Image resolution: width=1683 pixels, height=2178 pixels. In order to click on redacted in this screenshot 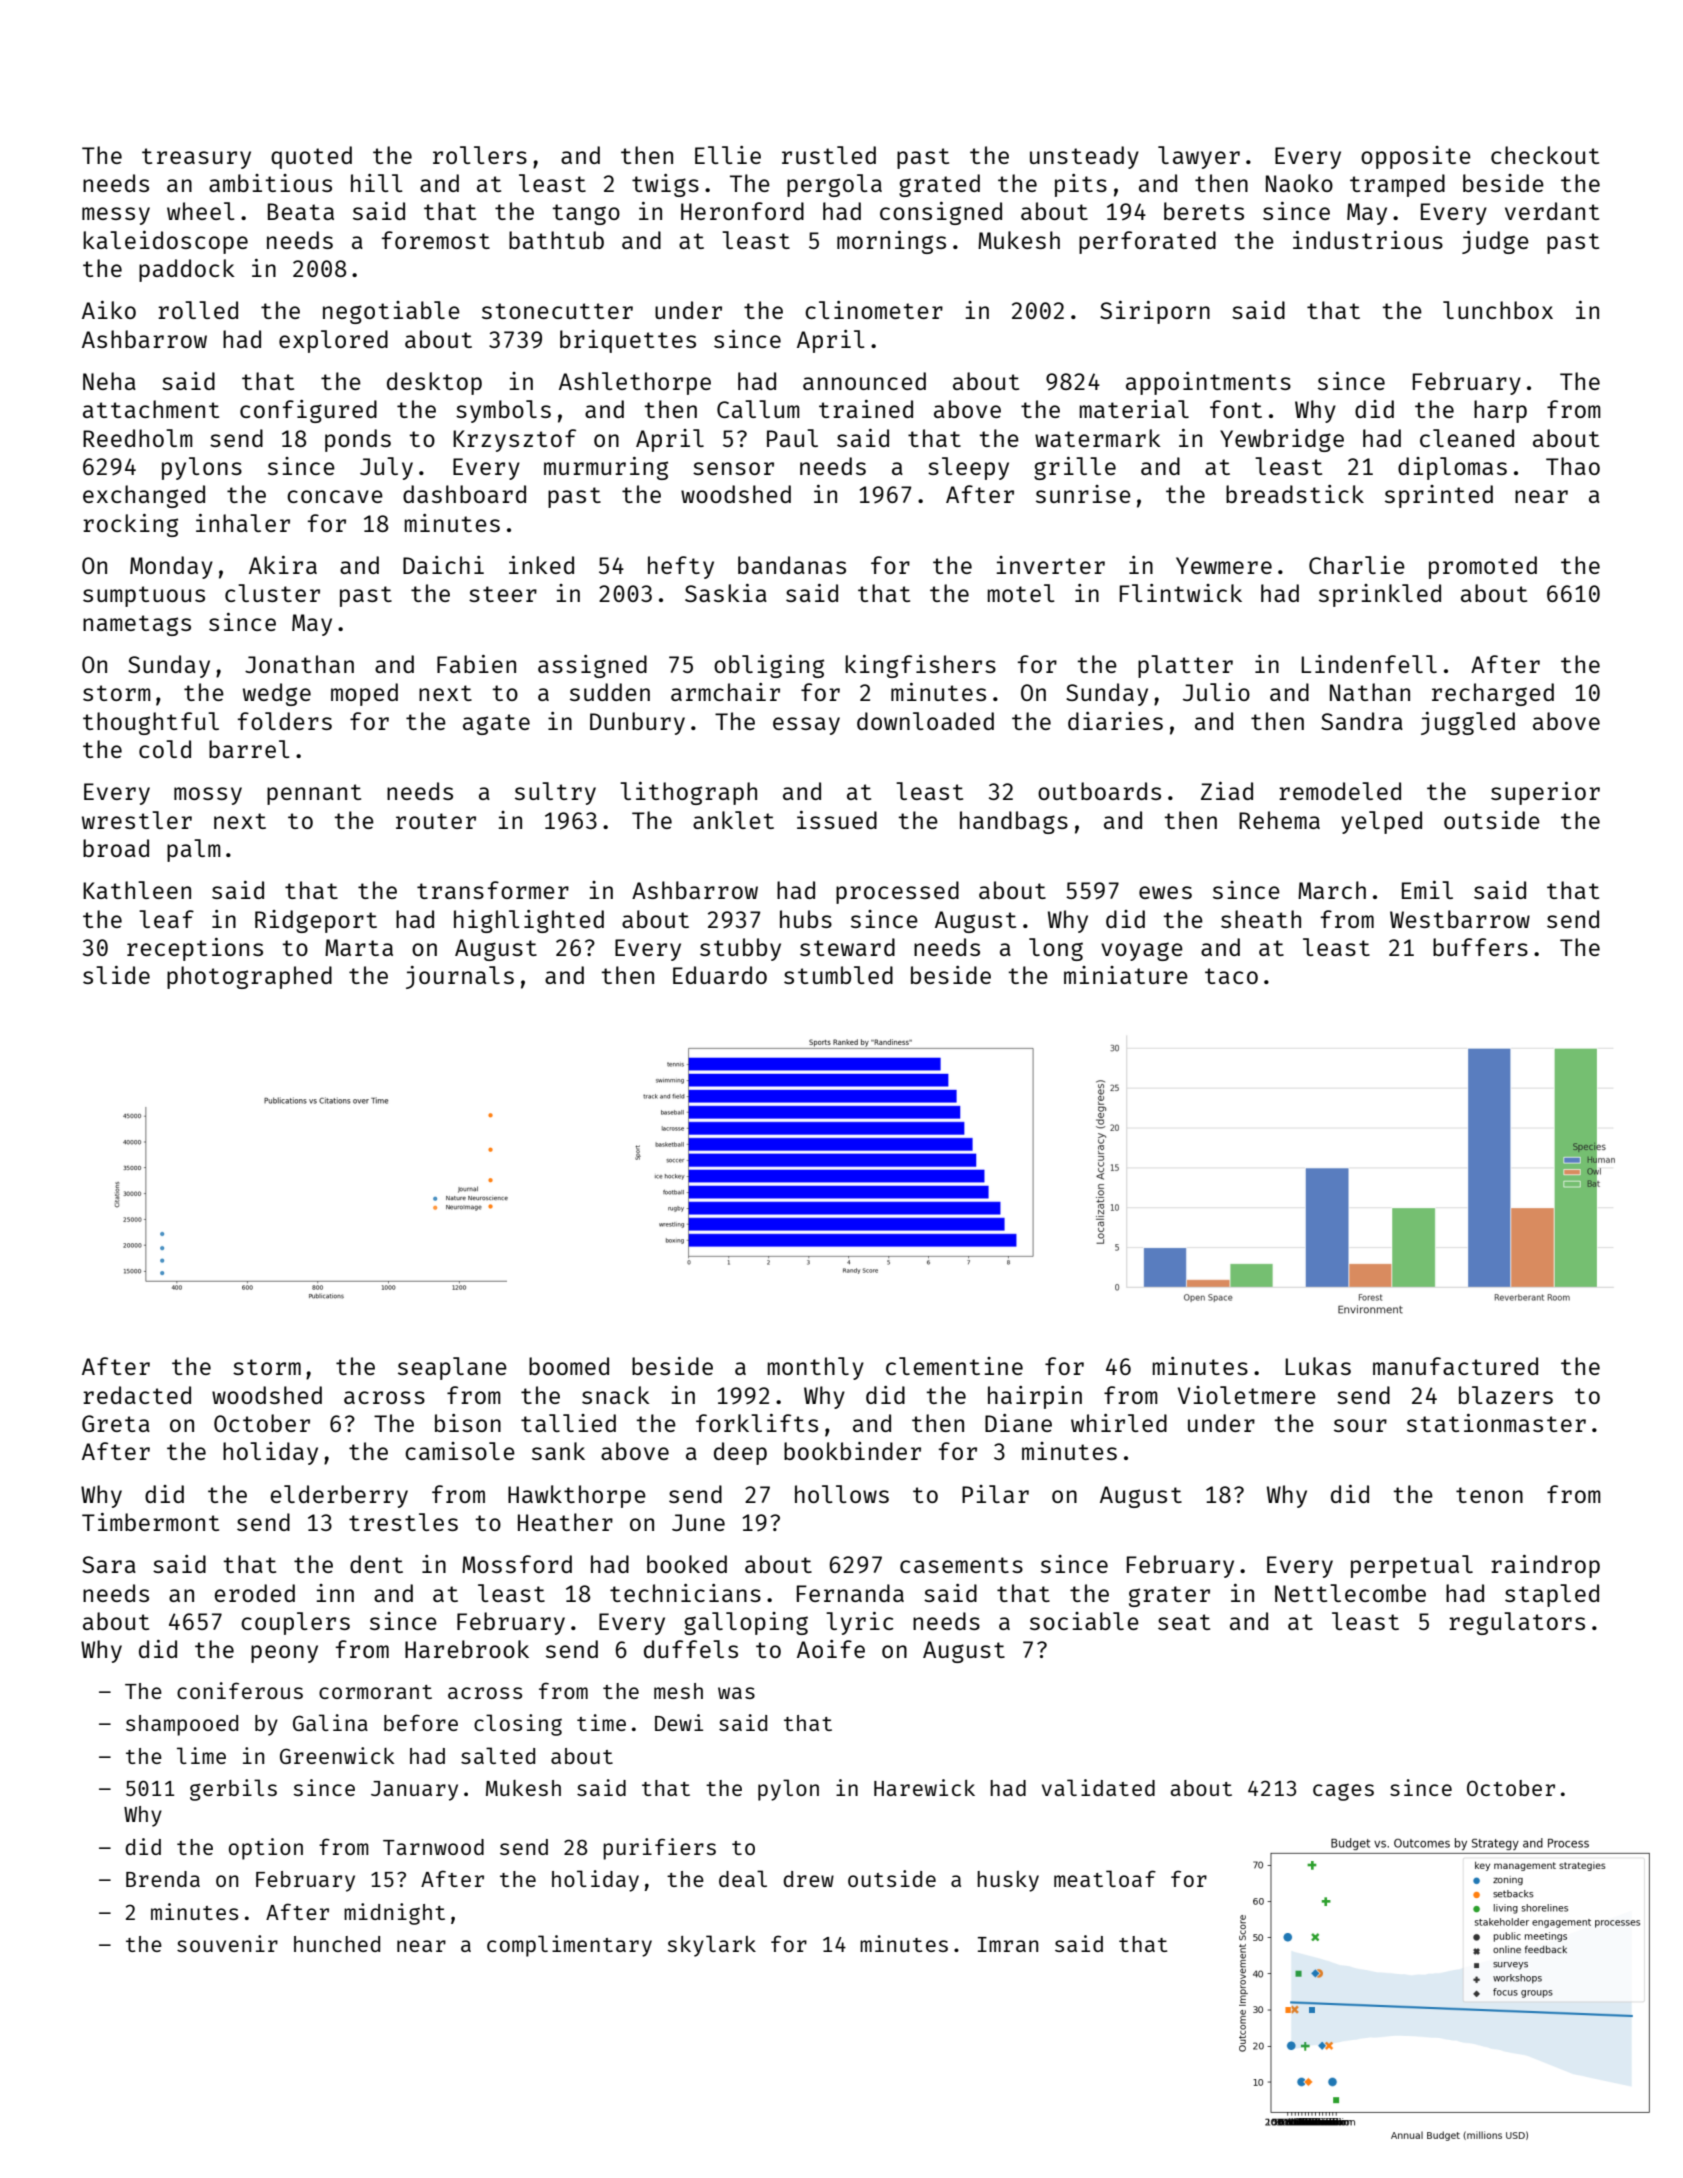, I will do `click(137, 1395)`.
